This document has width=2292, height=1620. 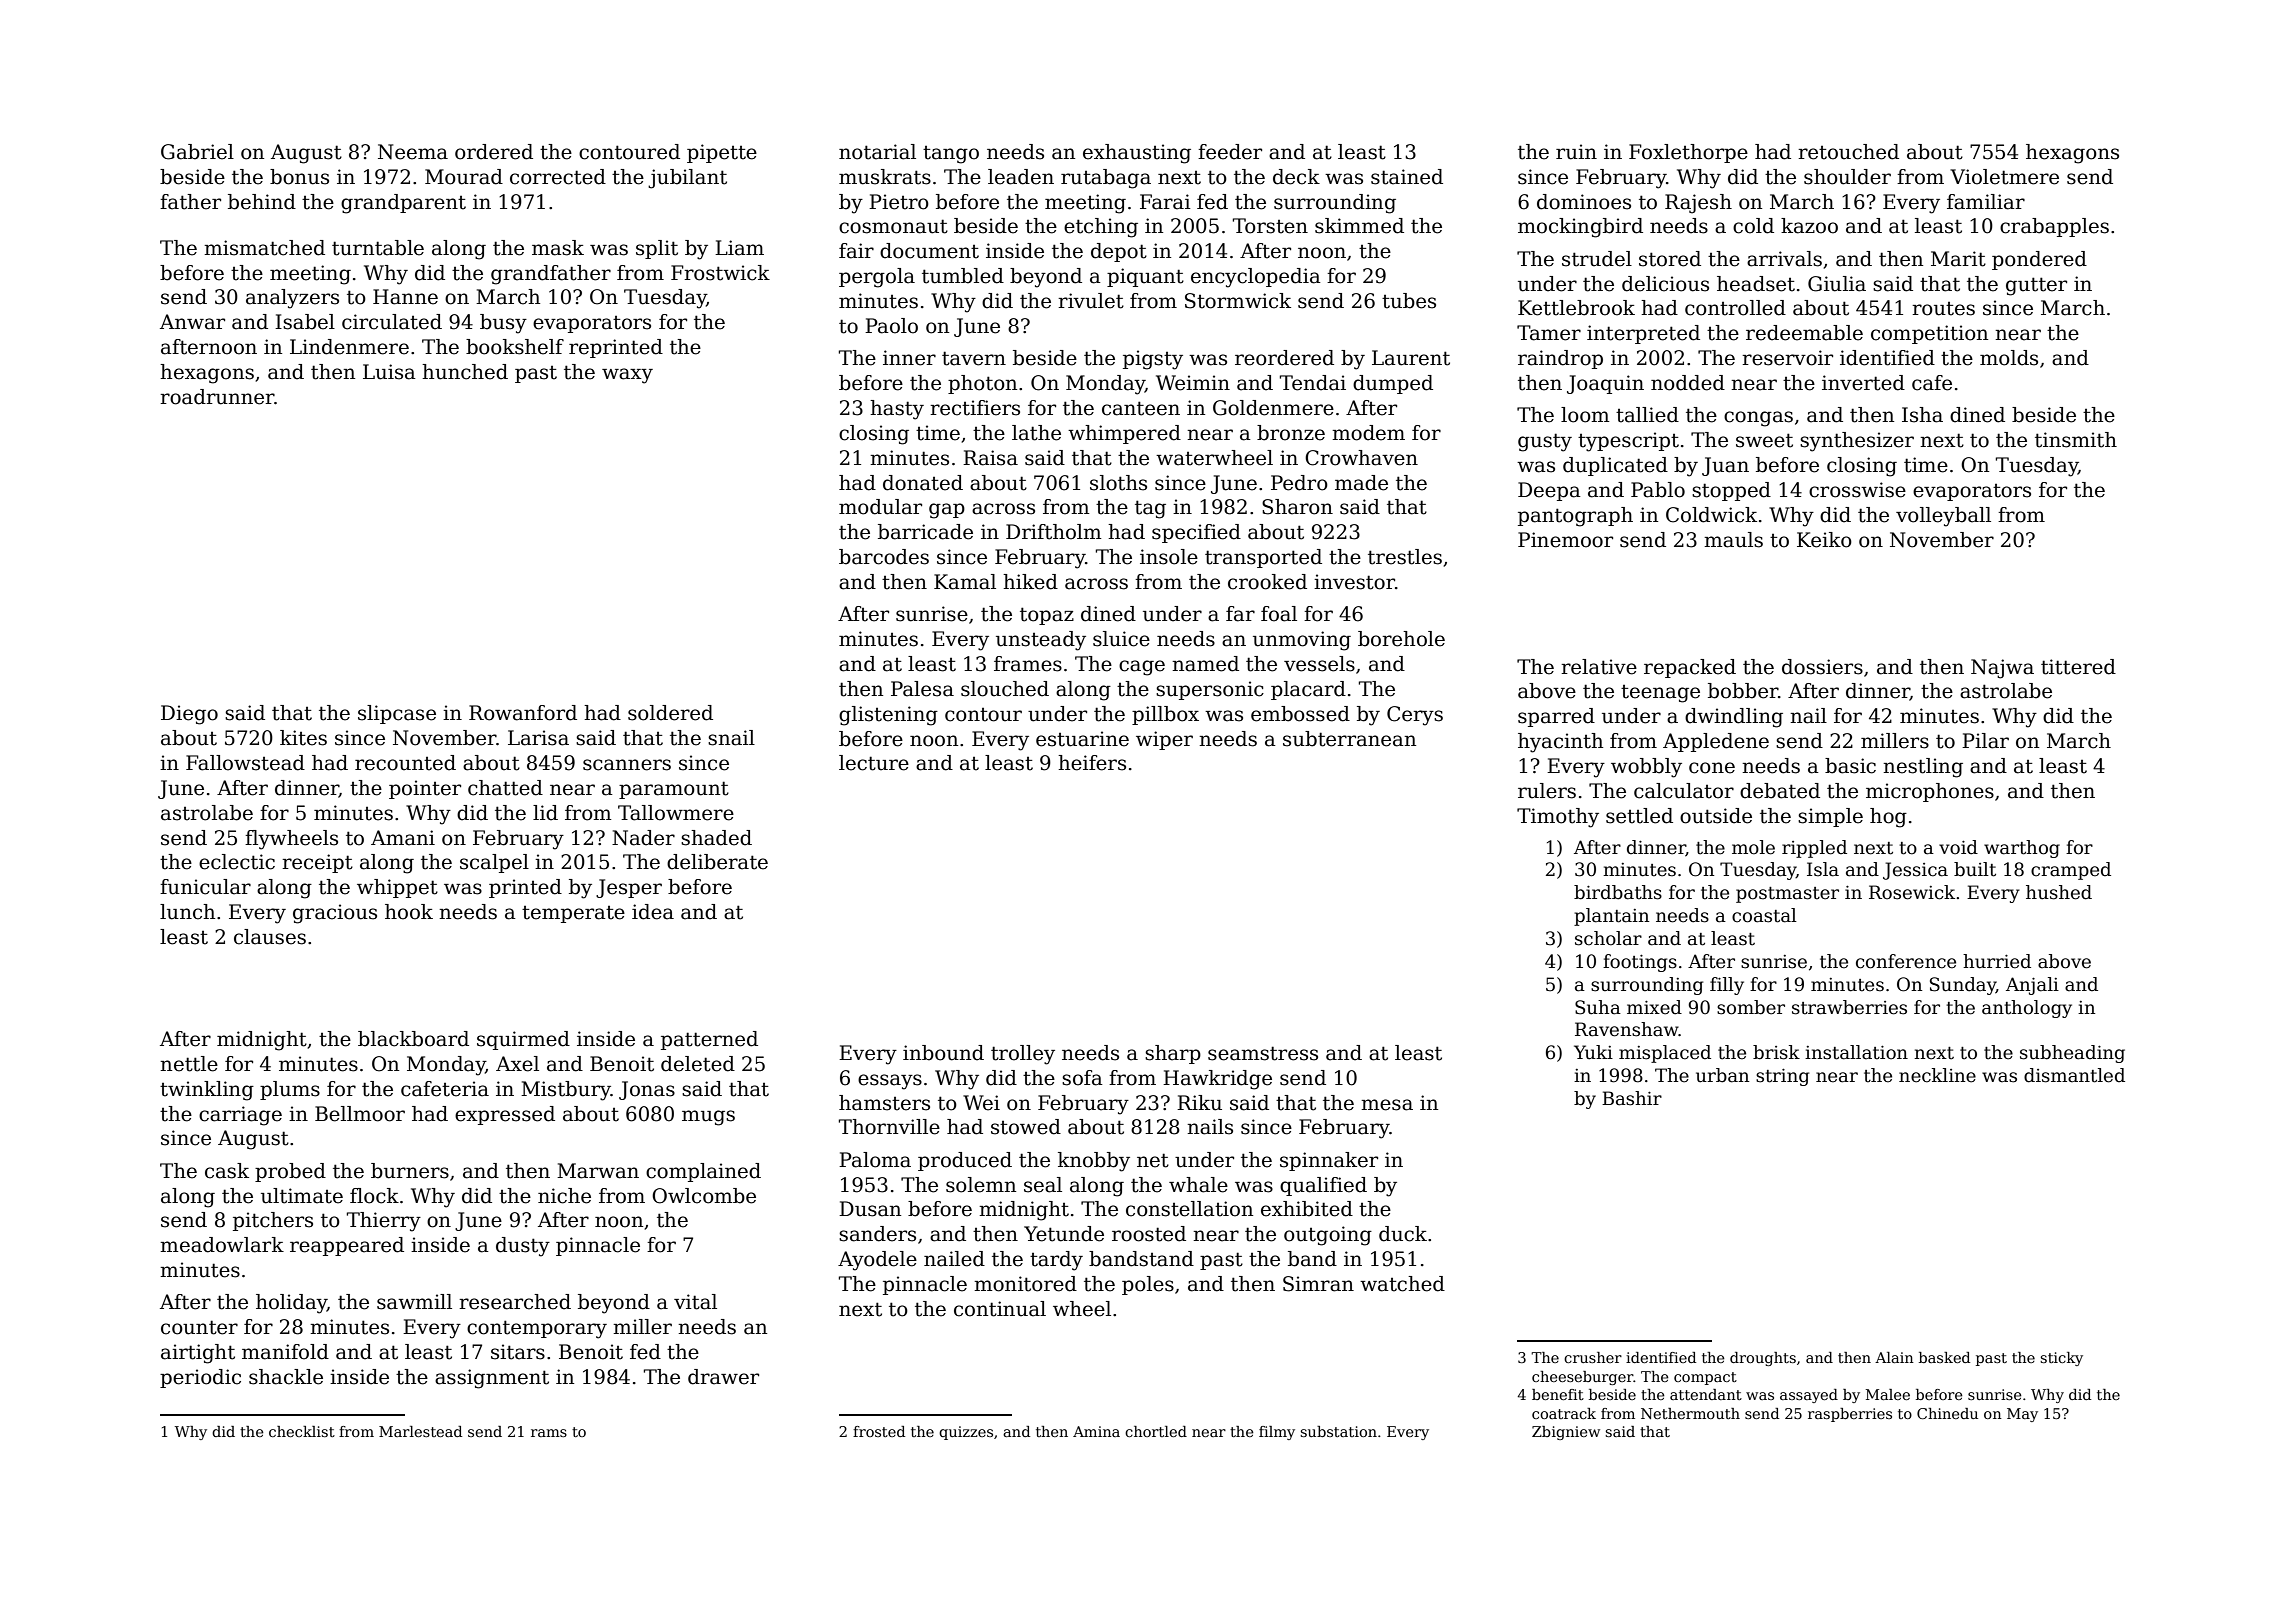 What do you see at coordinates (1847, 177) in the document?
I see `shoulder` at bounding box center [1847, 177].
